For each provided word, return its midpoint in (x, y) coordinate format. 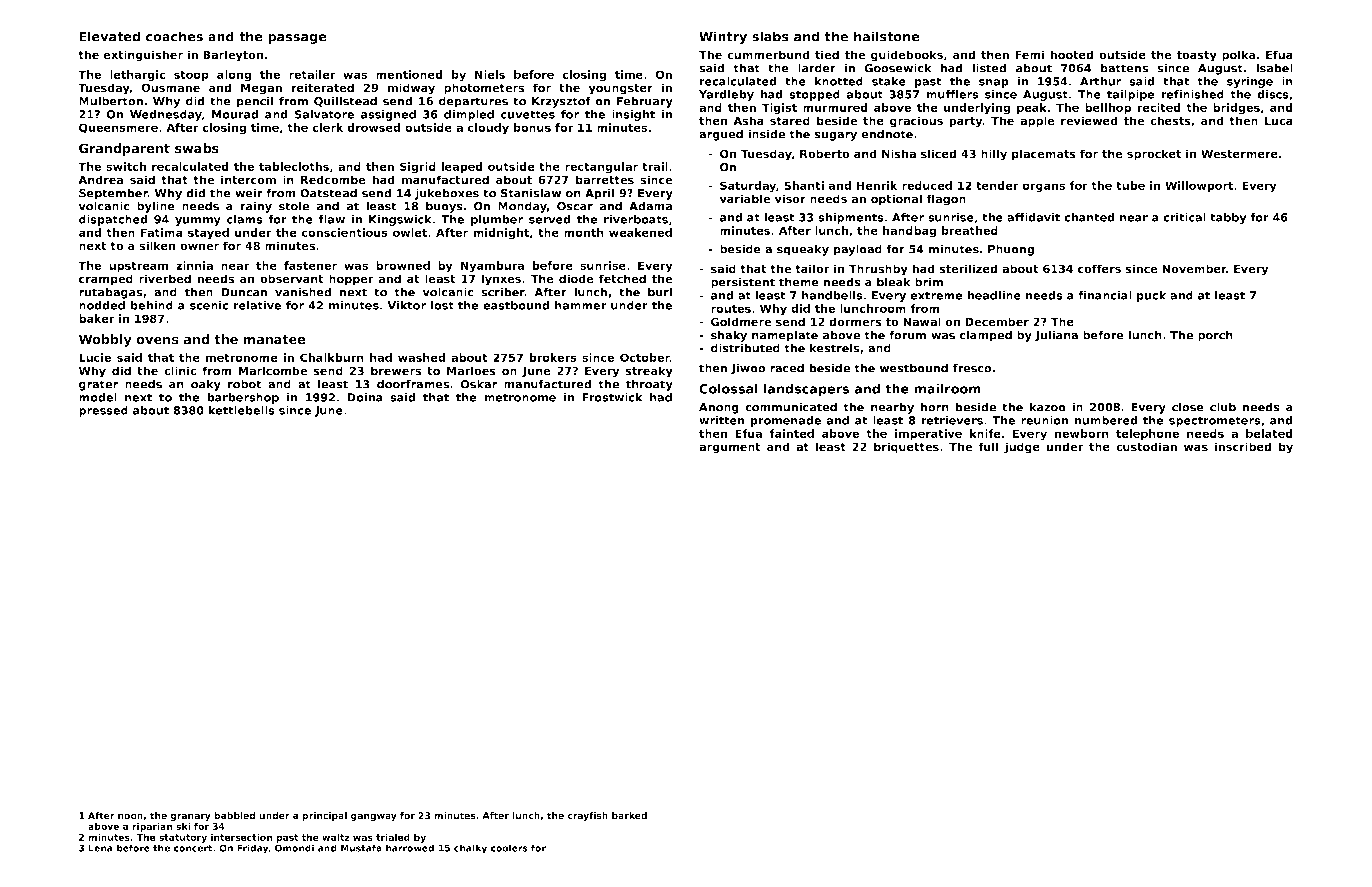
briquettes (906, 448)
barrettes (605, 180)
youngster (621, 89)
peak (1032, 108)
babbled (234, 815)
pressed (103, 411)
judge (1022, 448)
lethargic (138, 76)
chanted (1089, 217)
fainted (791, 433)
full (988, 446)
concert (193, 848)
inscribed (1243, 447)
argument (730, 448)
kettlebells (242, 410)
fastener (310, 265)
